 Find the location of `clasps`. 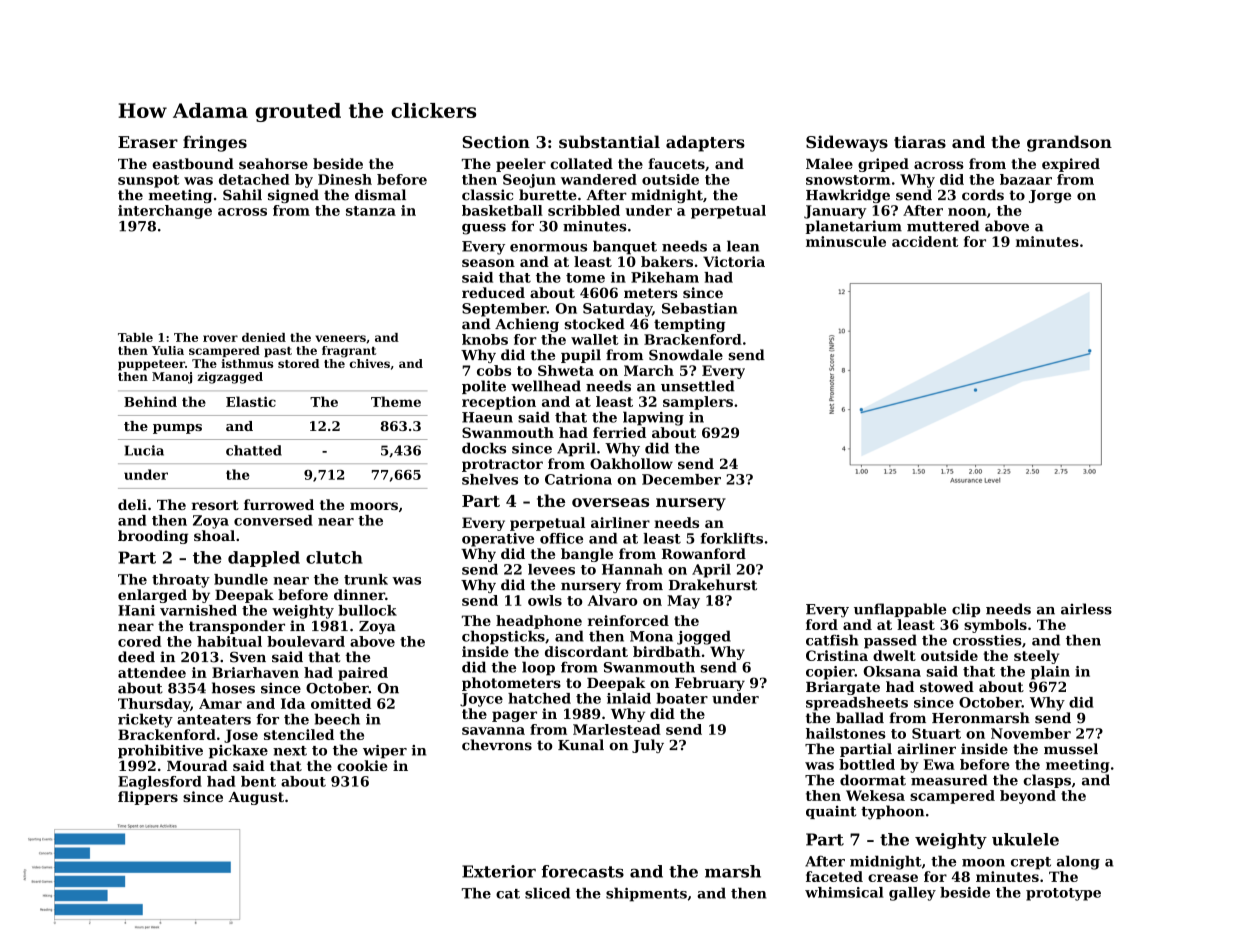

clasps is located at coordinates (1047, 781).
